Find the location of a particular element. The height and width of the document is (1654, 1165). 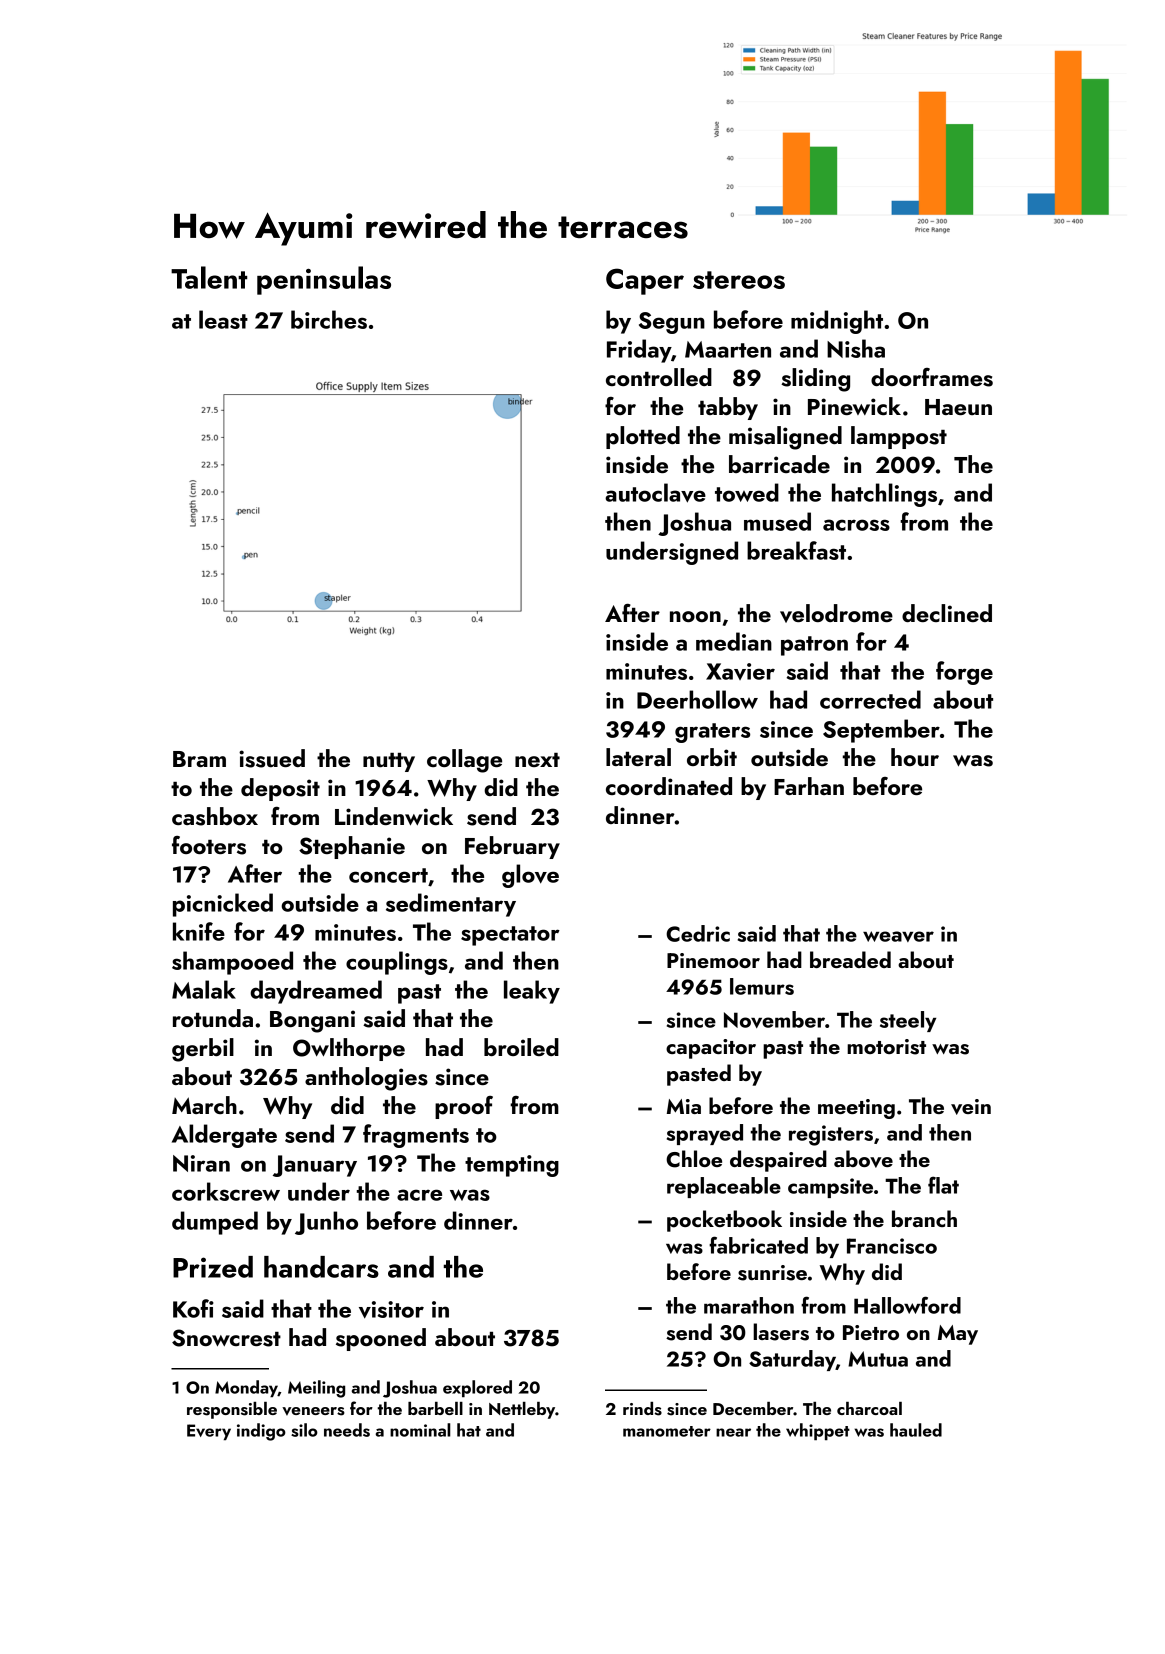

glove is located at coordinates (530, 876).
